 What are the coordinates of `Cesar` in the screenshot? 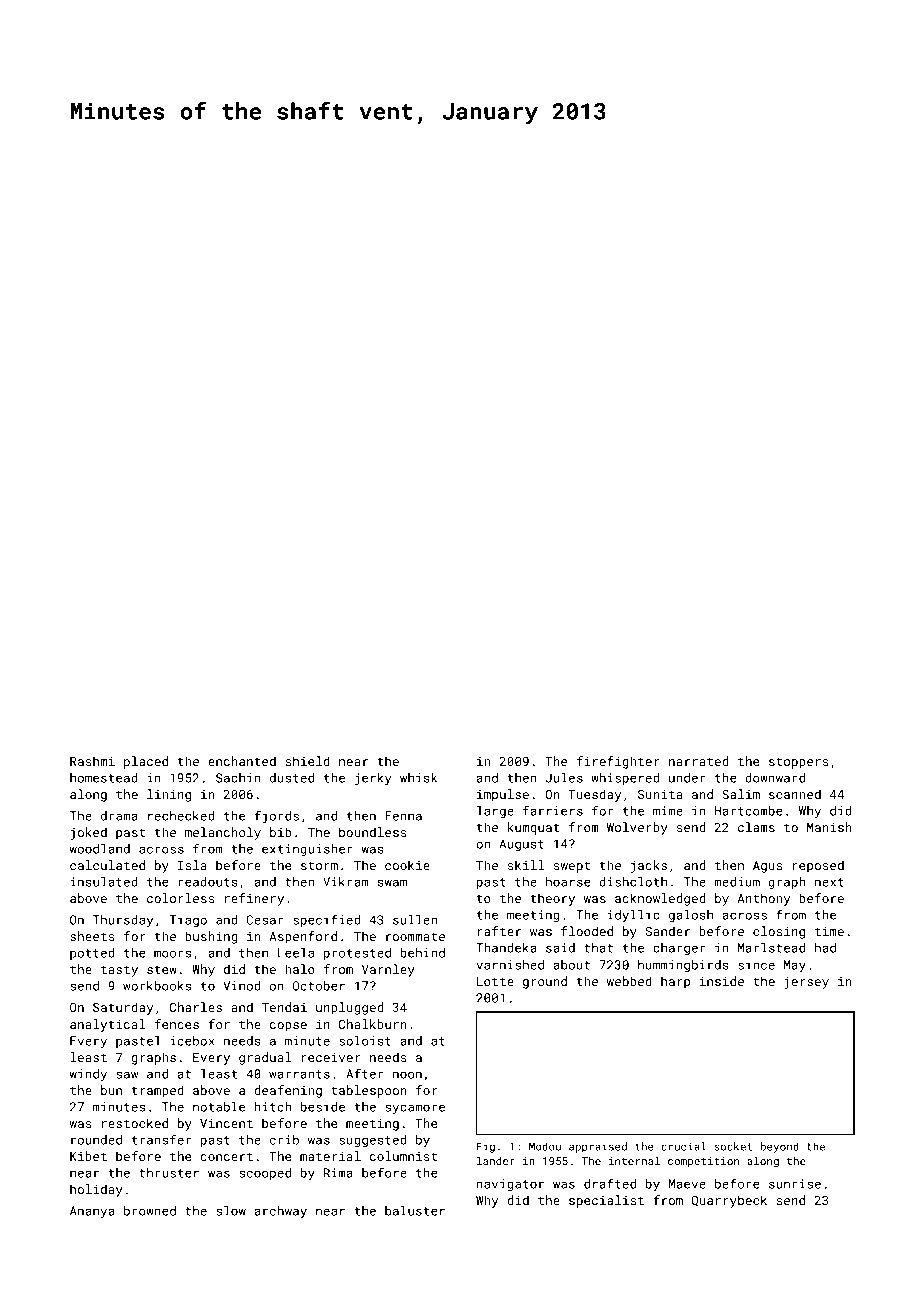 It's located at (265, 920).
